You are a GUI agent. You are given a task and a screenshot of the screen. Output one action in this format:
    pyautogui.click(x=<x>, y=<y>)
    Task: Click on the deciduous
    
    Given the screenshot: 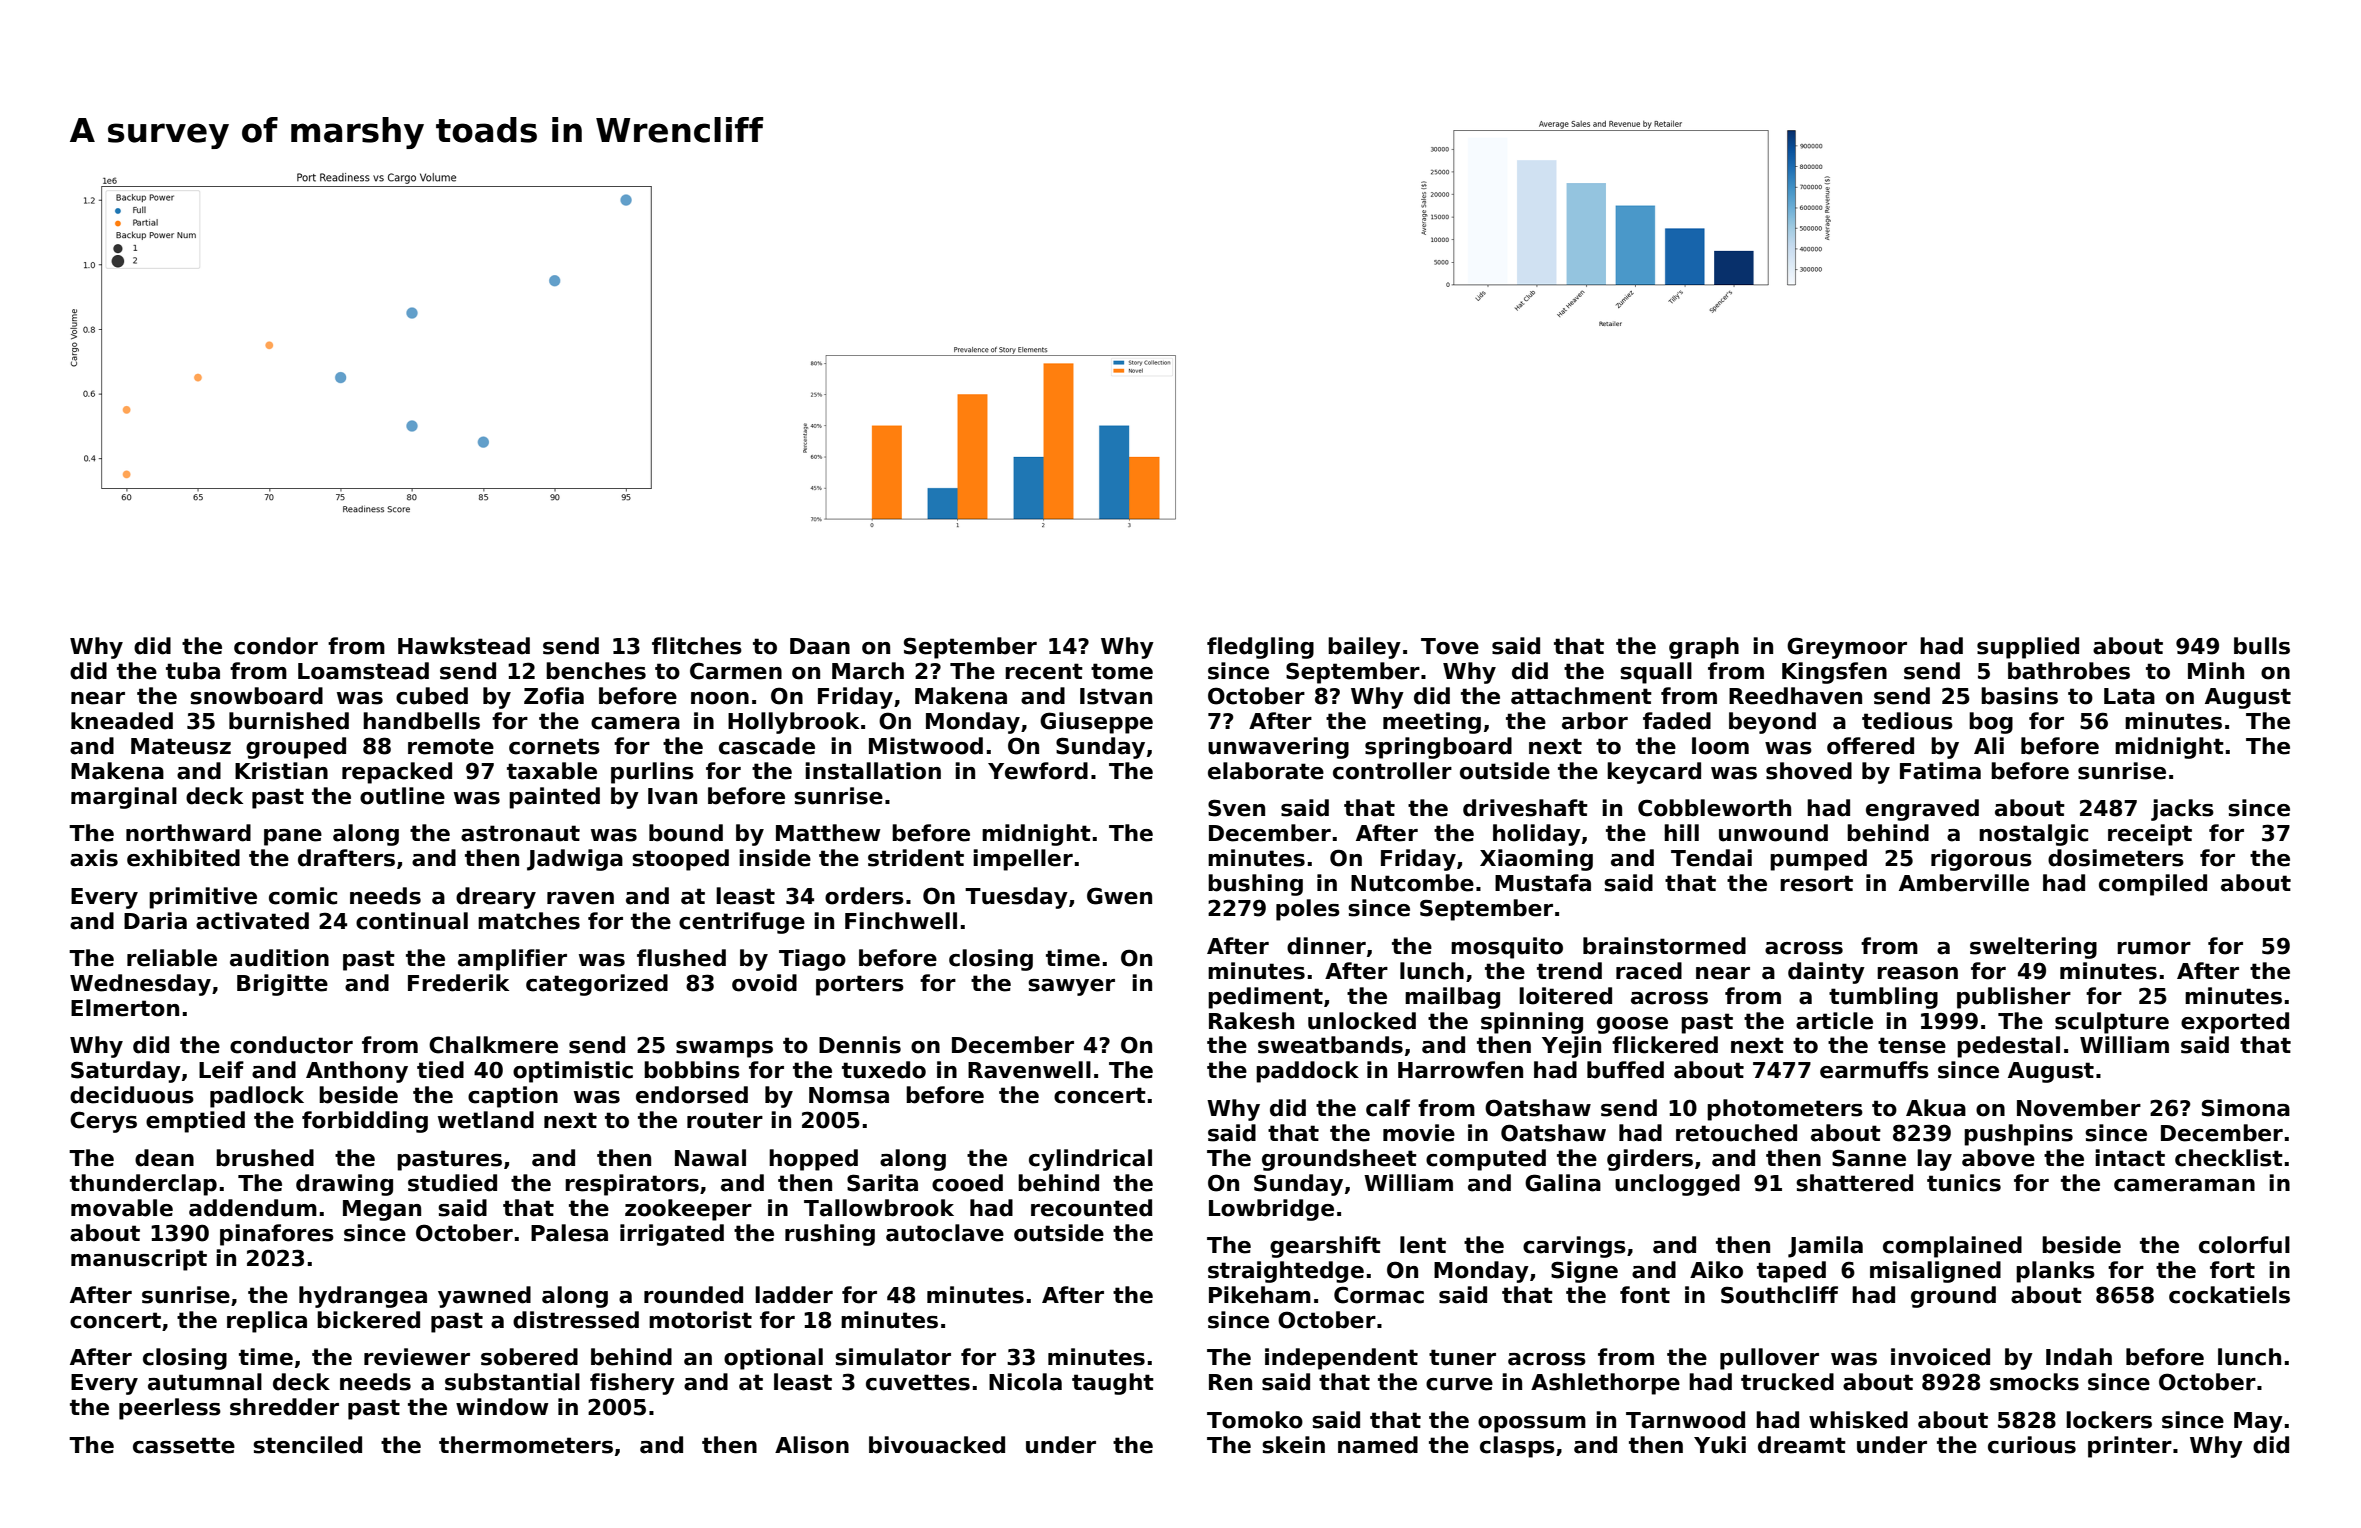 What is the action you would take?
    pyautogui.click(x=132, y=1095)
